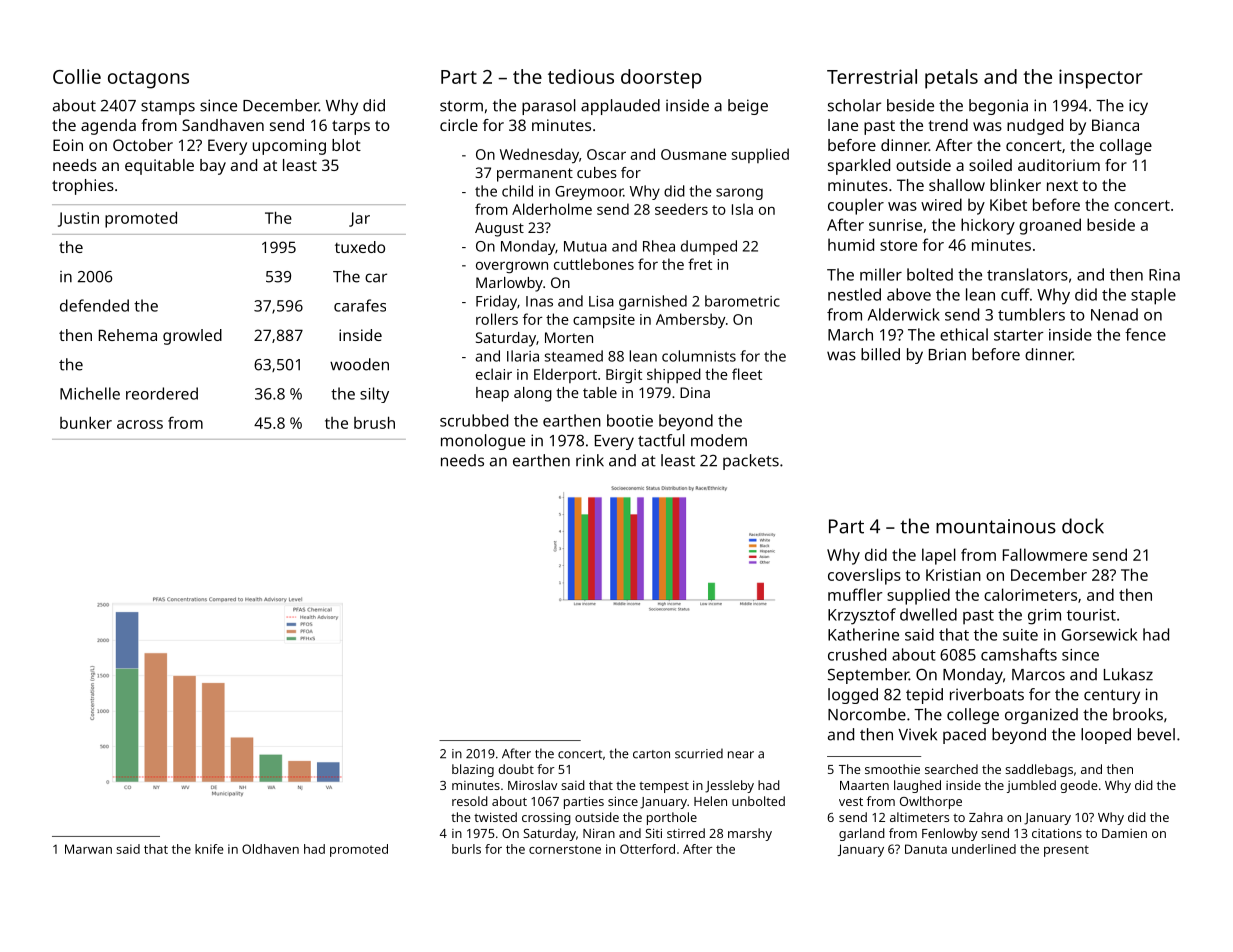 The width and height of the screenshot is (1233, 952). What do you see at coordinates (987, 694) in the screenshot?
I see `riverboats` at bounding box center [987, 694].
